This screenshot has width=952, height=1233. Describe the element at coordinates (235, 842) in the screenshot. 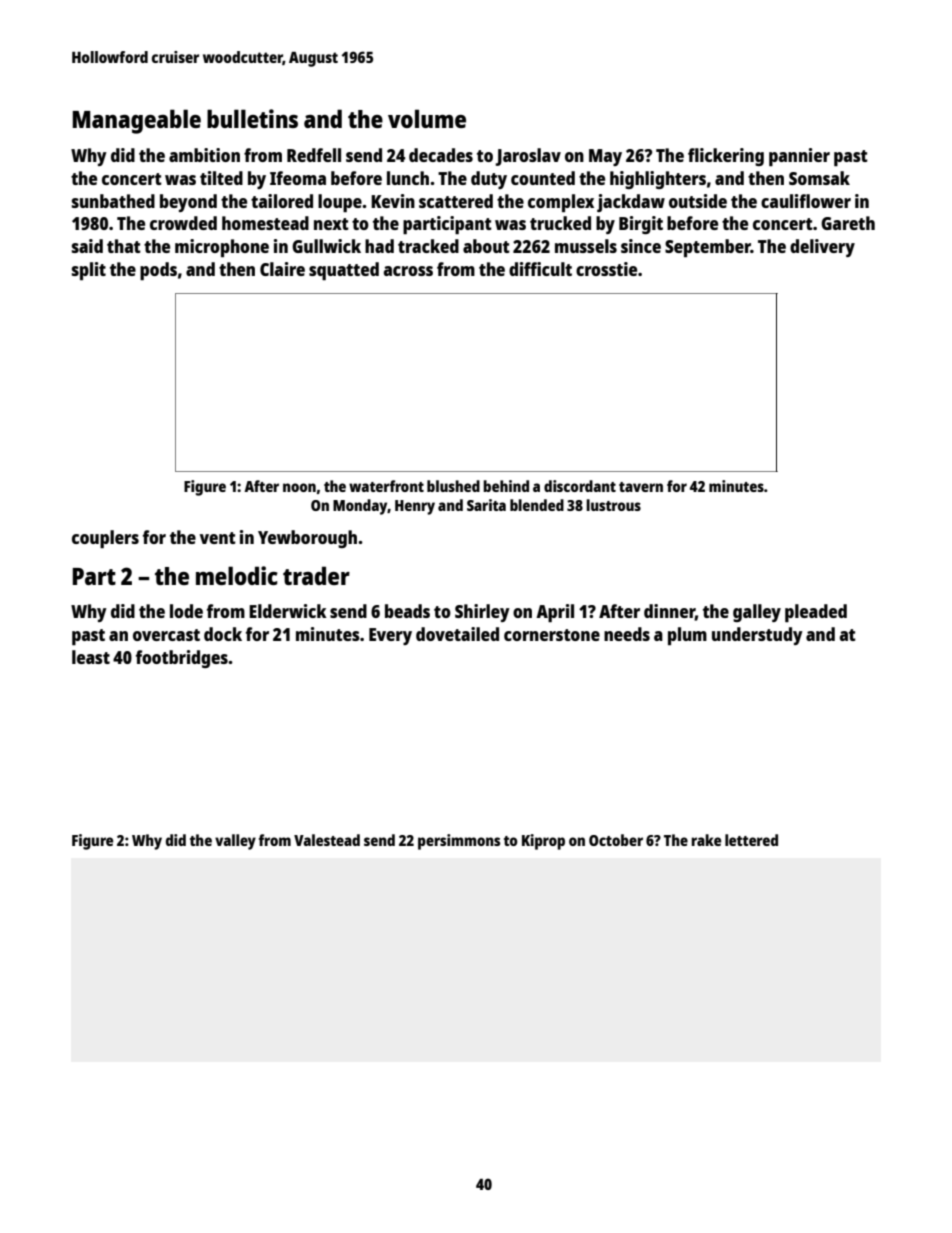

I see `valley` at that location.
